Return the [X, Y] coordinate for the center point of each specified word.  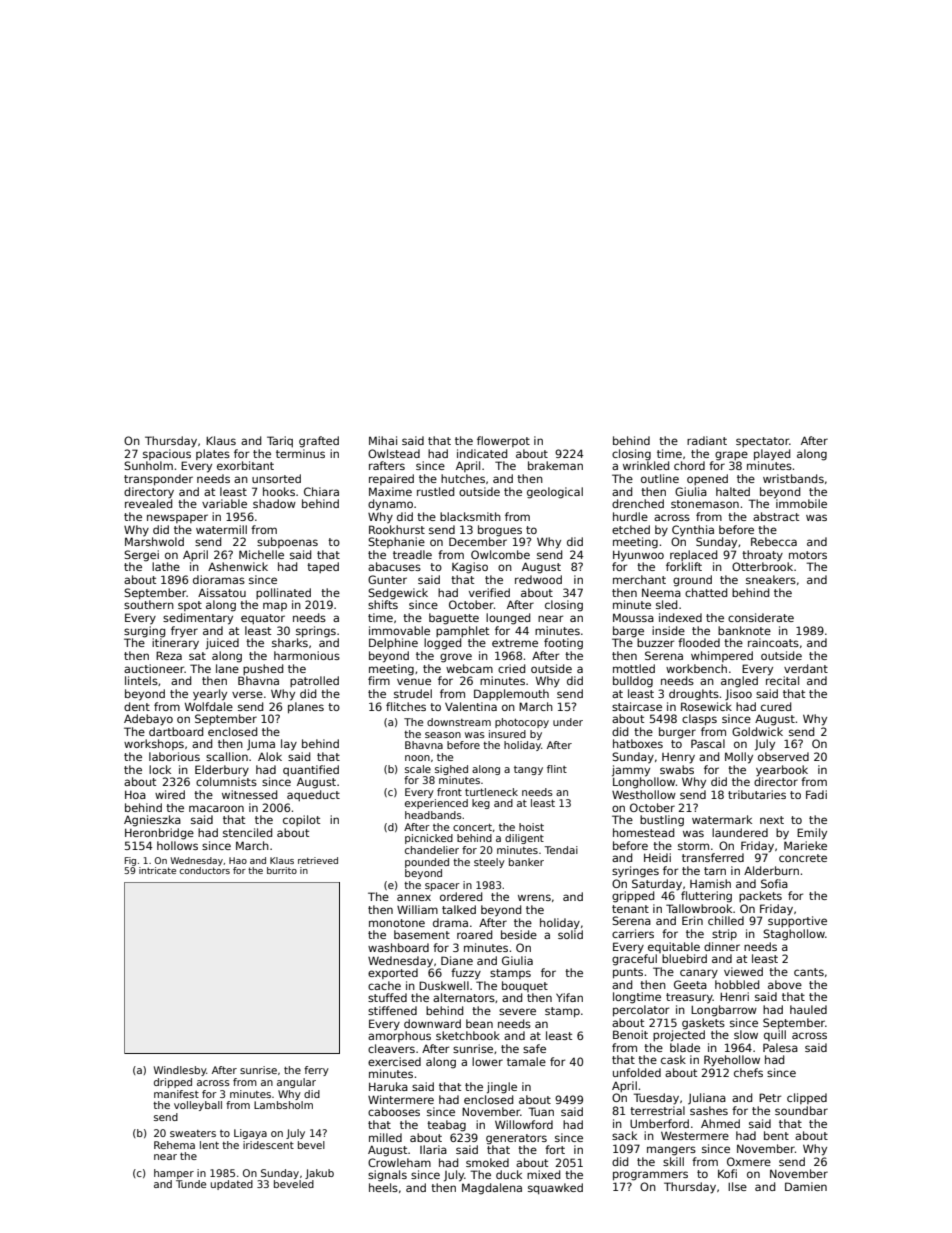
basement [422, 934]
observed [783, 756]
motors [808, 555]
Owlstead [394, 453]
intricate [157, 870]
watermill [221, 529]
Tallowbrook [699, 908]
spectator [762, 442]
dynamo [390, 505]
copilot [301, 820]
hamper [174, 1174]
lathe [166, 566]
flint [557, 769]
